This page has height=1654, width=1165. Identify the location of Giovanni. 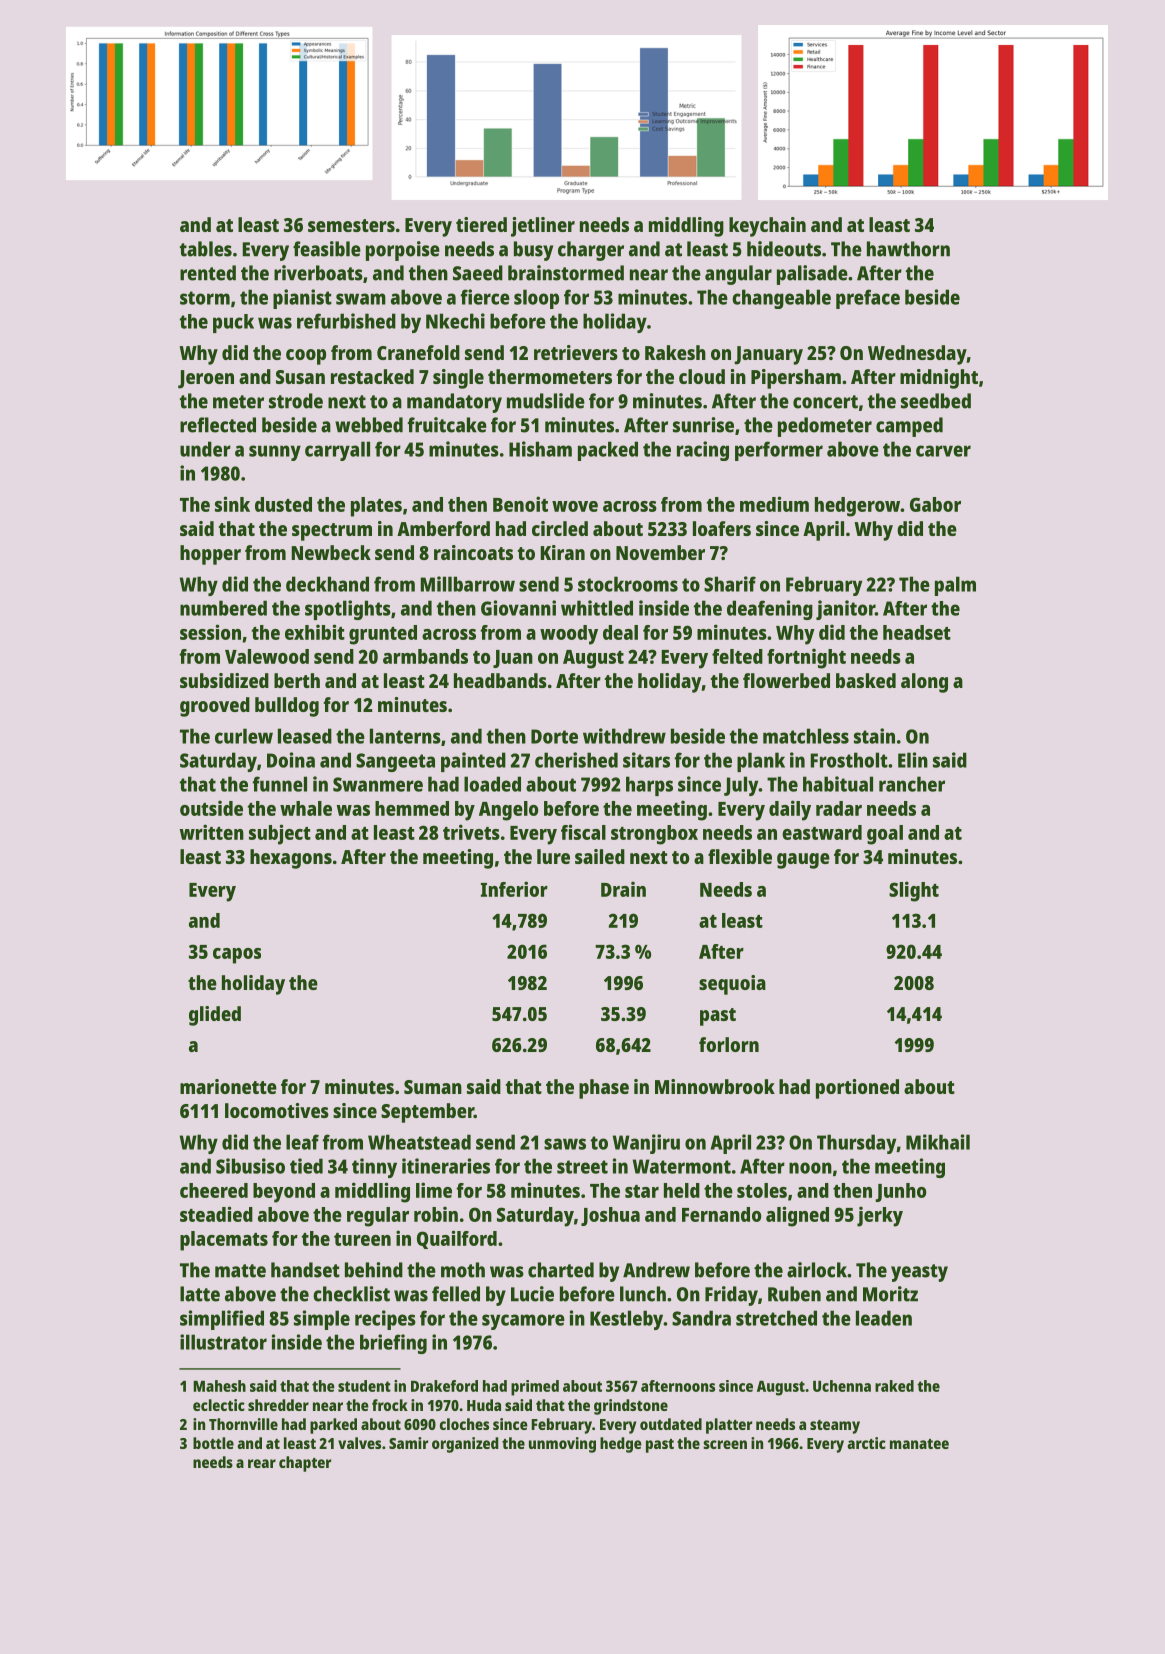
(518, 608).
